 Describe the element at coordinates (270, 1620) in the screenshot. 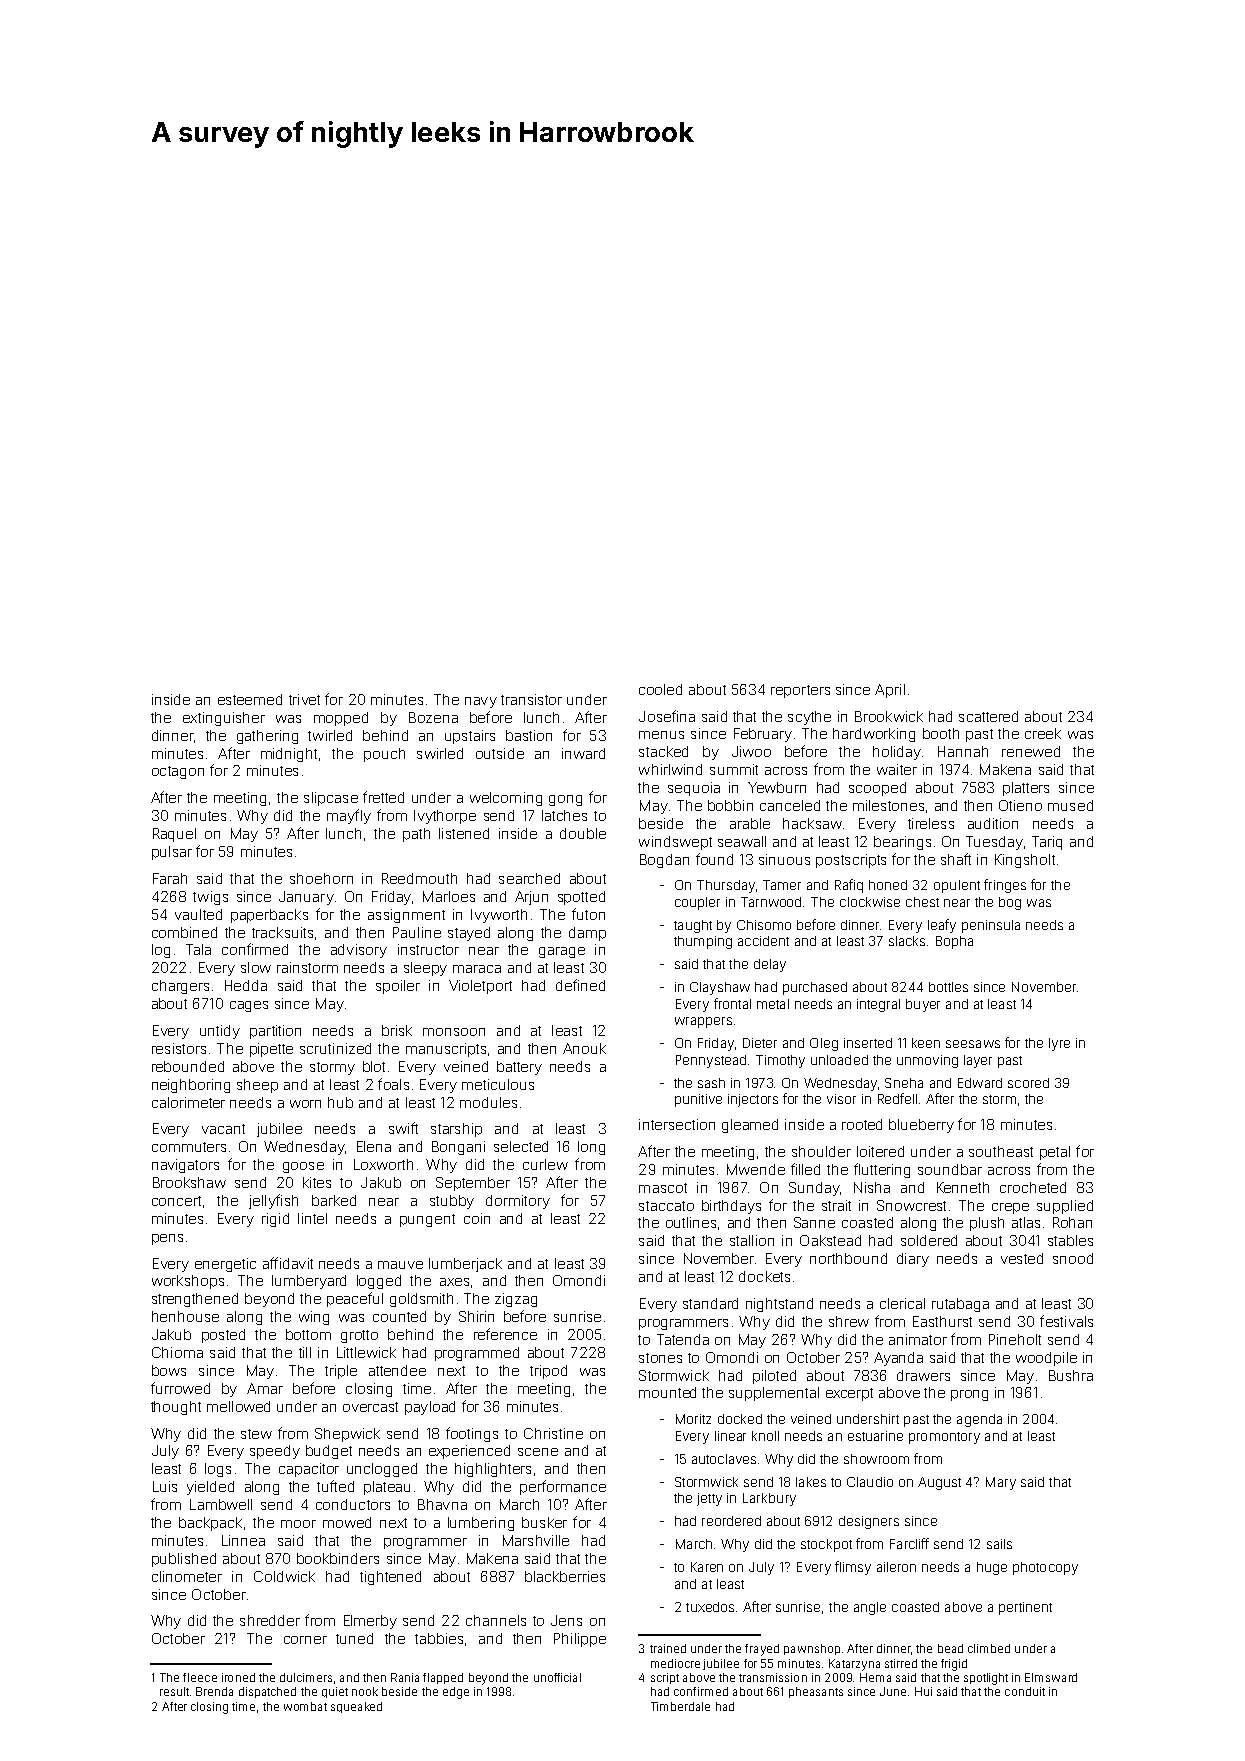

I see `shredder` at that location.
